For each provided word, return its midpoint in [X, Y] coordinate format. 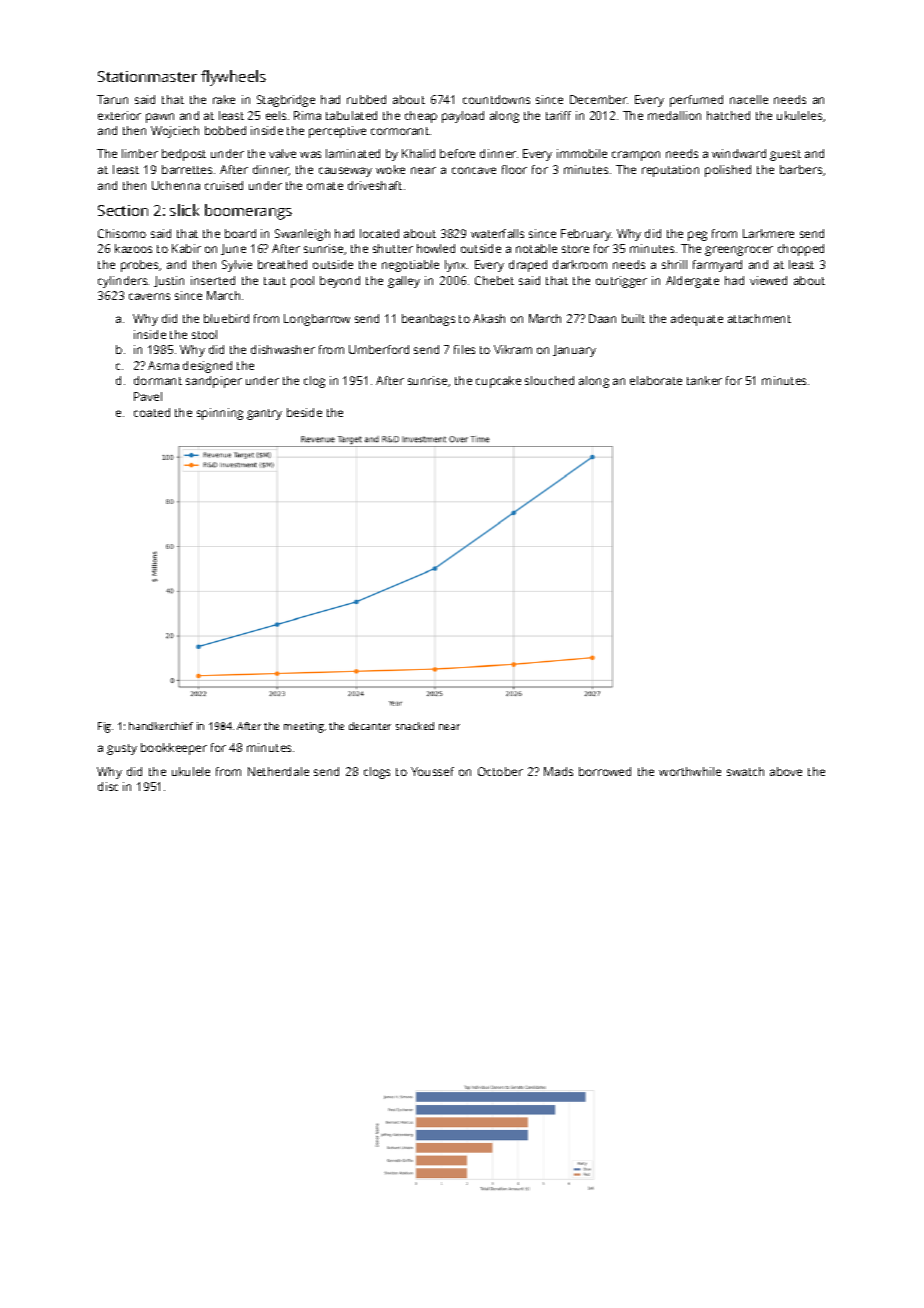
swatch [745, 771]
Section [123, 210]
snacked [415, 726]
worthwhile [690, 771]
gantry [264, 414]
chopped [801, 250]
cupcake [498, 382]
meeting [304, 727]
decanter [370, 726]
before [457, 153]
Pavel [148, 396]
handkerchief [161, 726]
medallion [674, 115]
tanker [704, 380]
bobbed [225, 130]
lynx [455, 266]
